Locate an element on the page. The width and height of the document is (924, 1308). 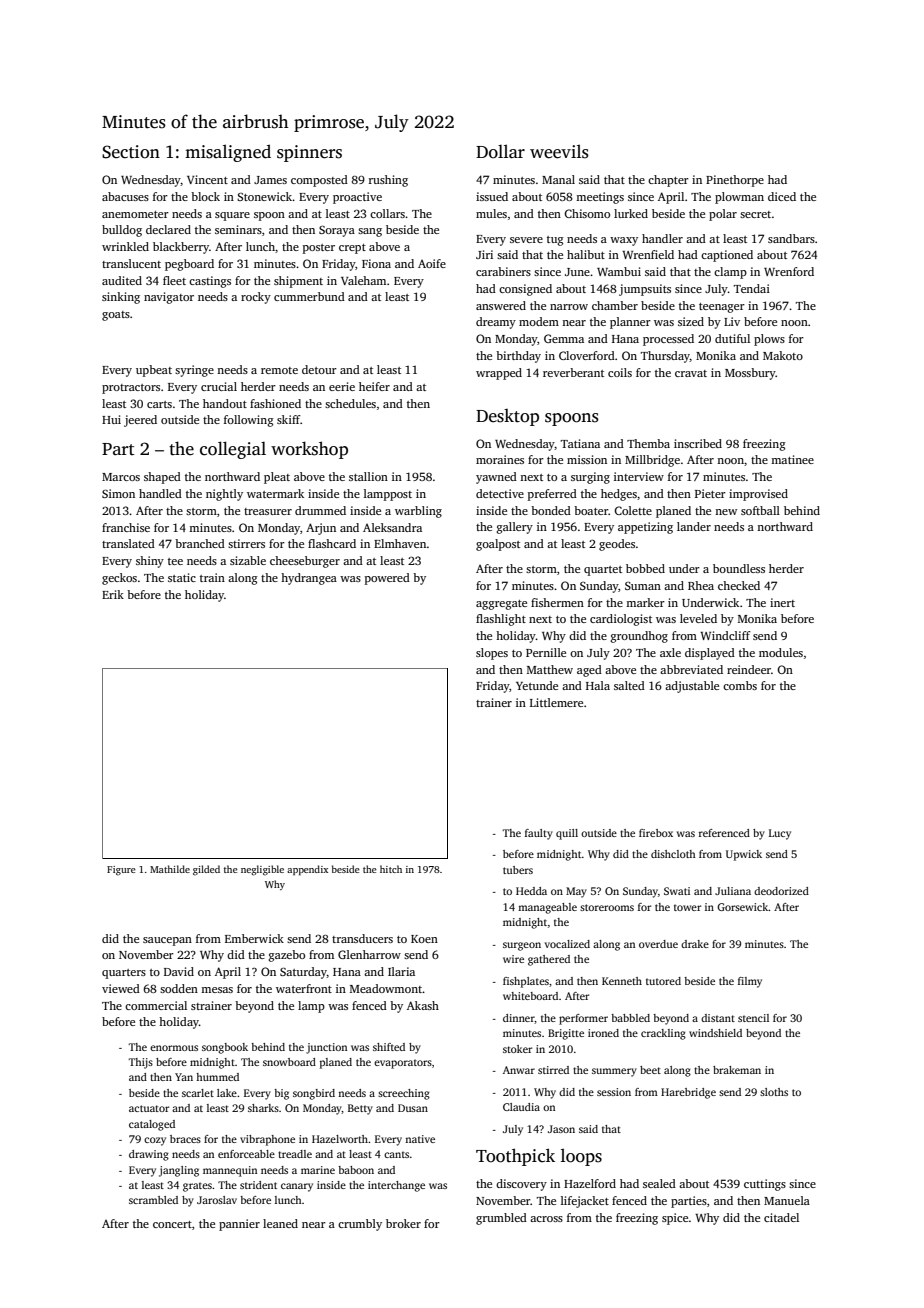
misaligned is located at coordinates (228, 153).
